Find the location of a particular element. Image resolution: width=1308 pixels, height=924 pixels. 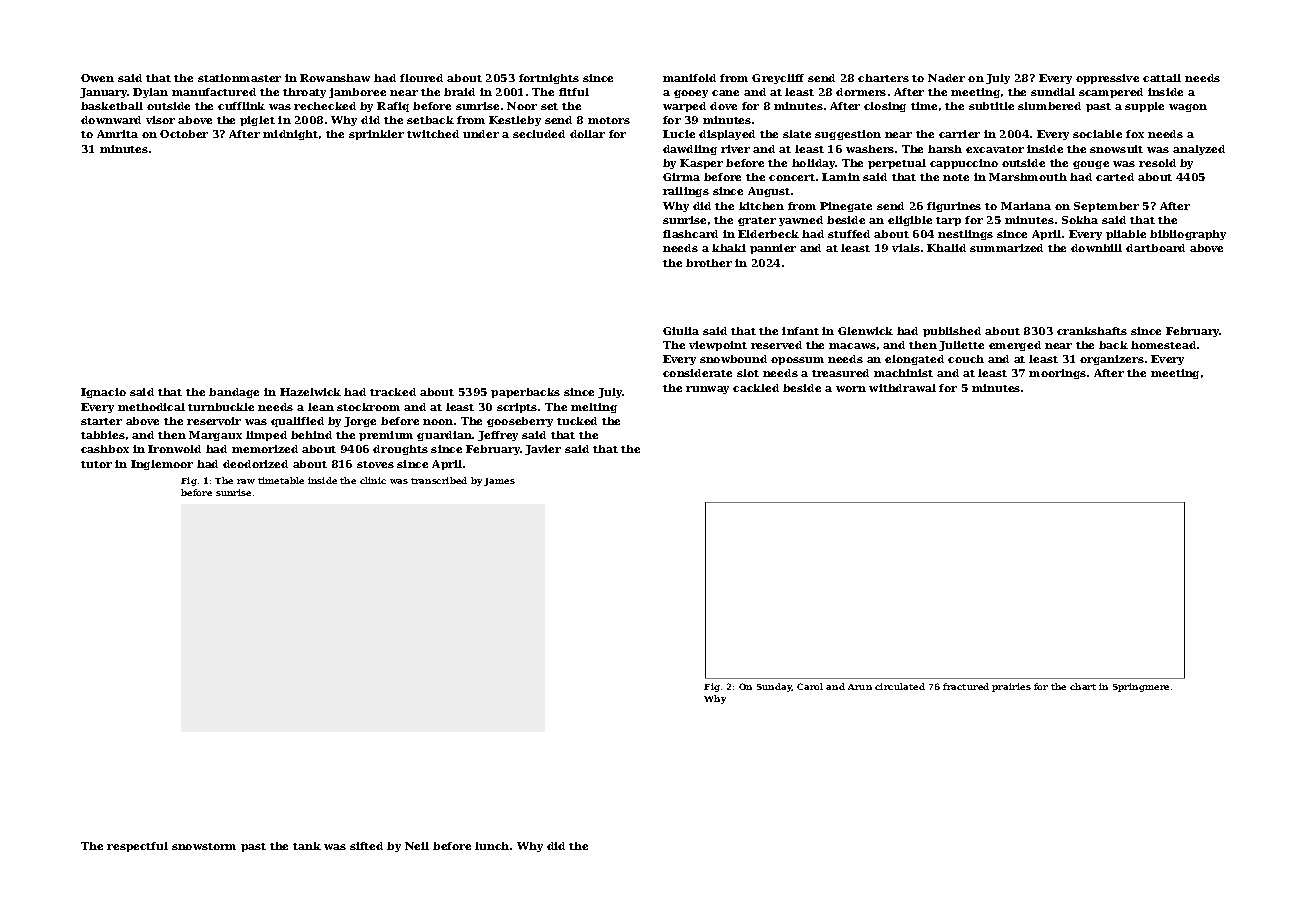

cattail is located at coordinates (1162, 78).
